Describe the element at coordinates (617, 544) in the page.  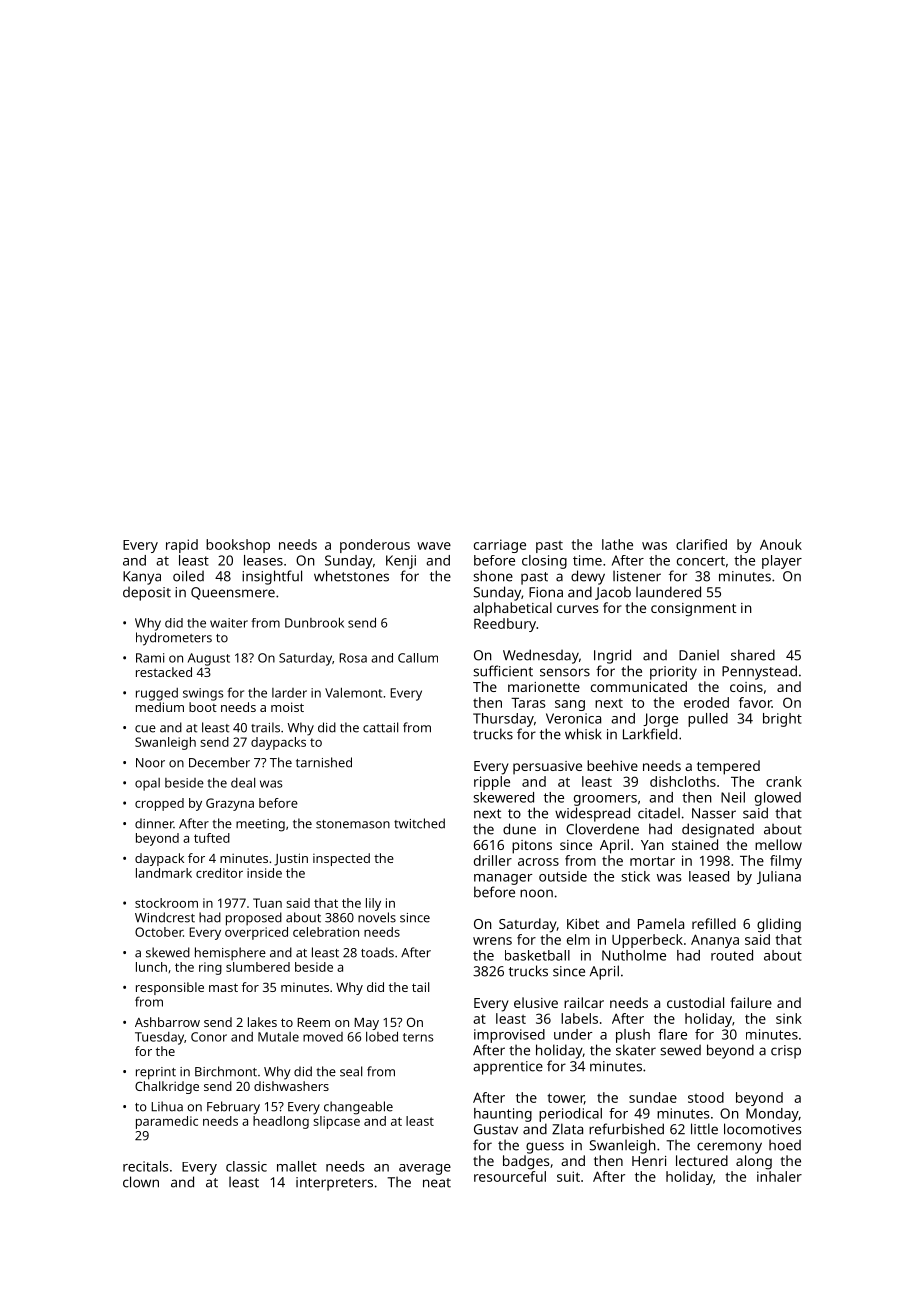
I see `lathe` at that location.
